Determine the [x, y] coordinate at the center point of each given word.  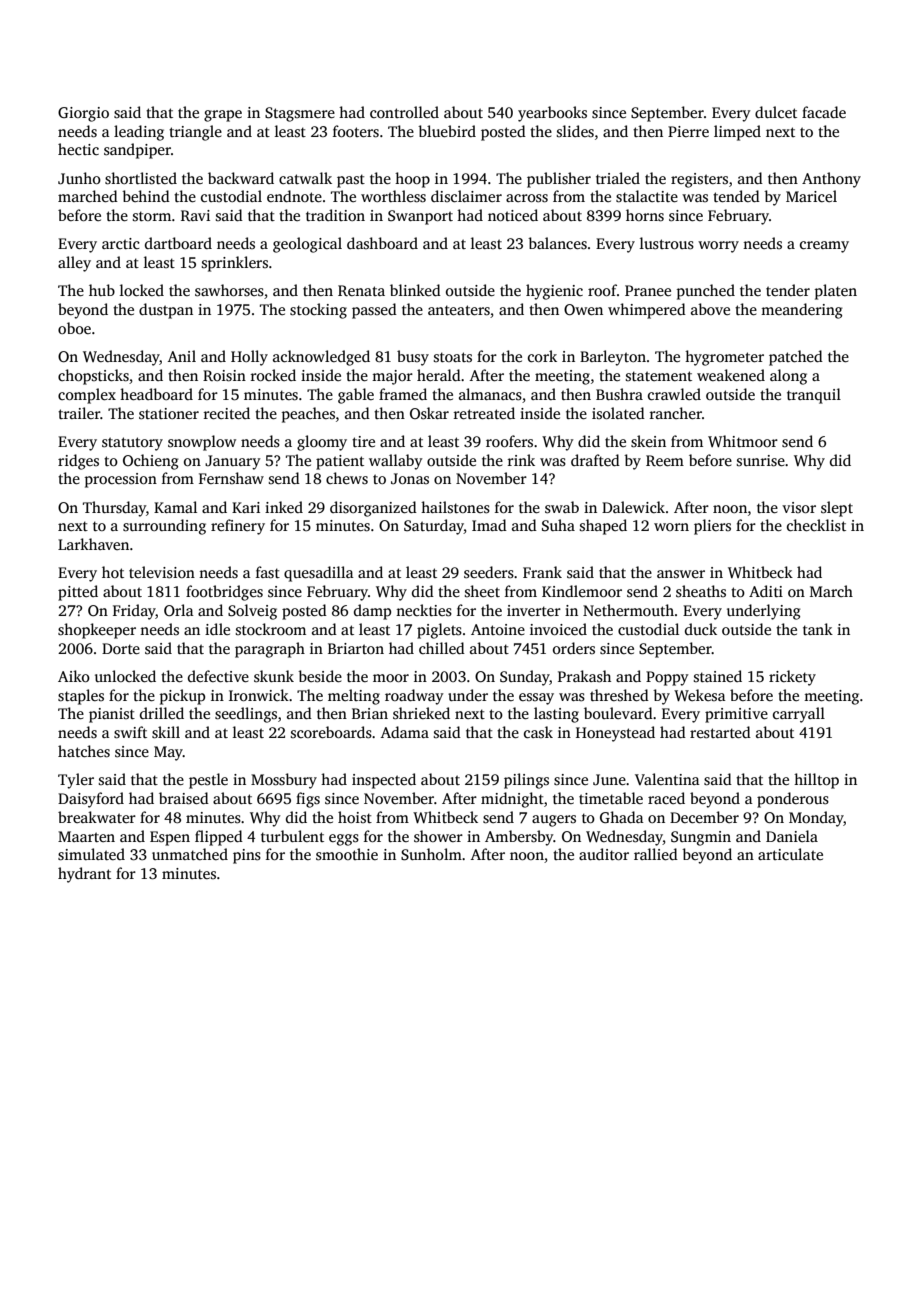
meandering [802, 311]
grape [223, 116]
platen [836, 292]
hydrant [84, 875]
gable [356, 396]
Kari [246, 507]
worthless [393, 196]
